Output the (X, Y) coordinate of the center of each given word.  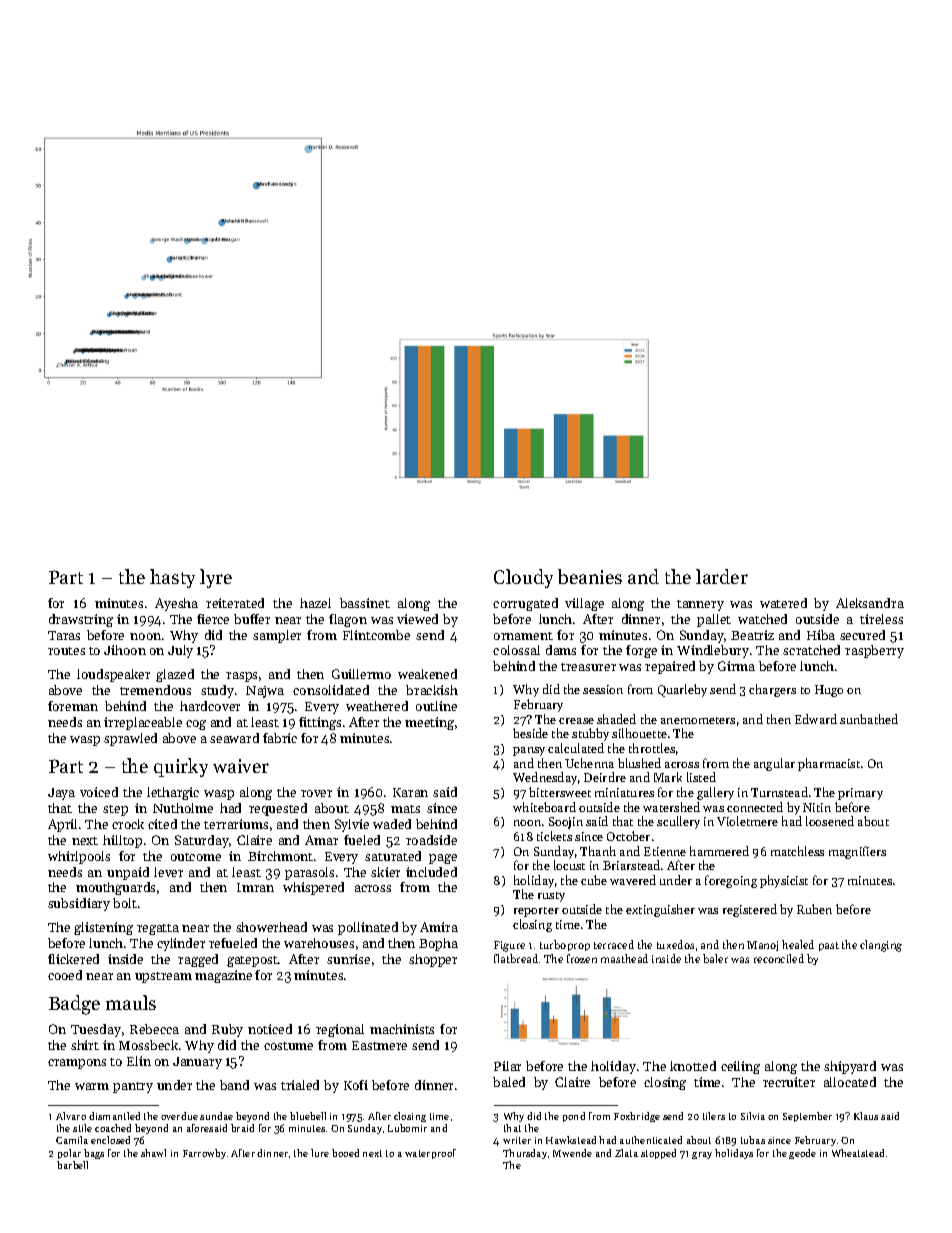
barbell (72, 1165)
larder (722, 576)
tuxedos (675, 944)
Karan (410, 792)
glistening (103, 928)
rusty (551, 897)
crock (128, 824)
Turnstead (779, 792)
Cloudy (523, 578)
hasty (172, 578)
